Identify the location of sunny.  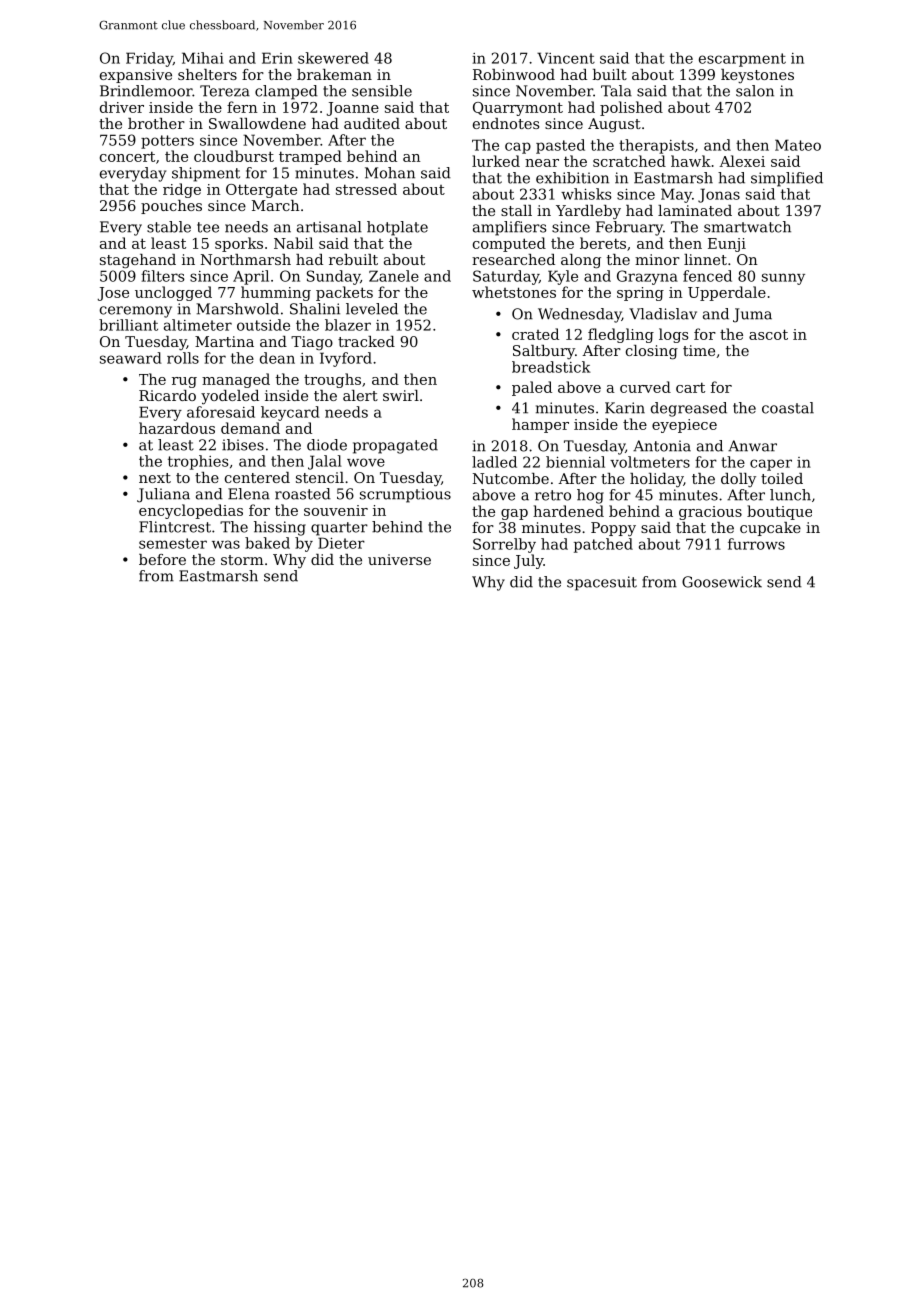
(783, 279).
